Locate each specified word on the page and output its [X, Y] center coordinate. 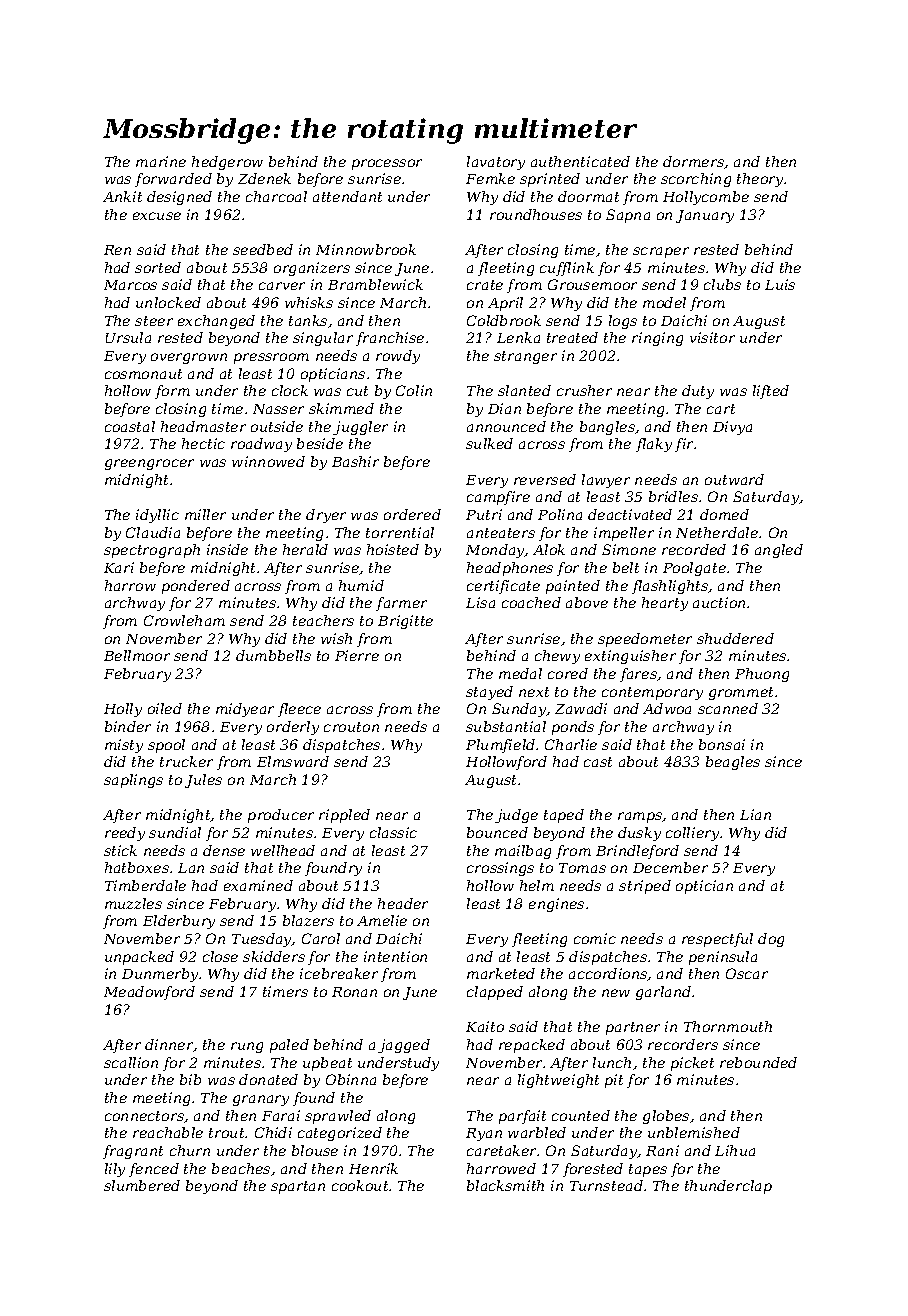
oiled [165, 708]
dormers [694, 162]
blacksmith [505, 1185]
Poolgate [694, 569]
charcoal [276, 196]
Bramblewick [375, 284]
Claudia [153, 532]
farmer [401, 604]
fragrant [133, 1152]
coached [531, 602]
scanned [728, 708]
